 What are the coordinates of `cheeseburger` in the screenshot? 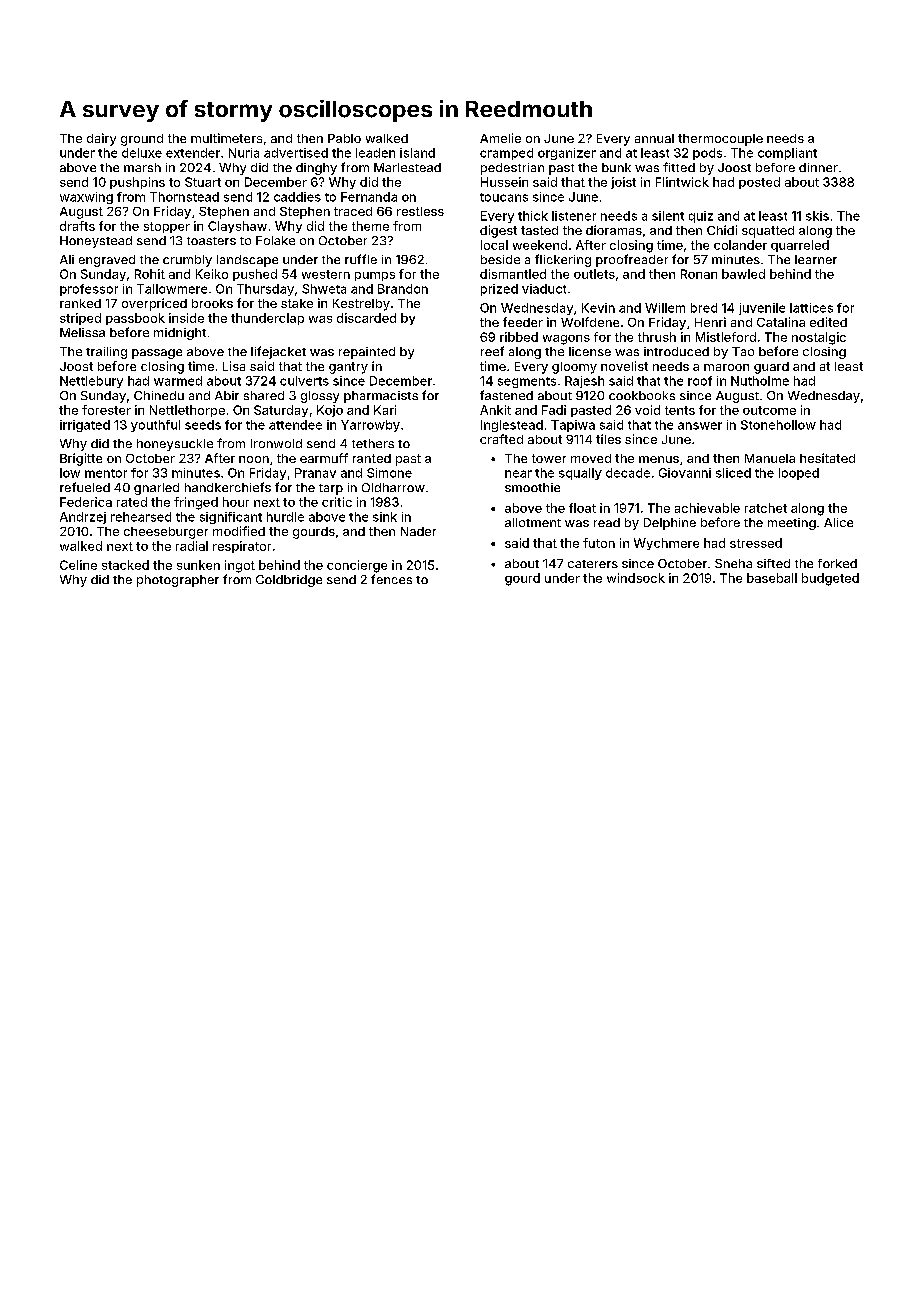 It's located at (166, 533).
